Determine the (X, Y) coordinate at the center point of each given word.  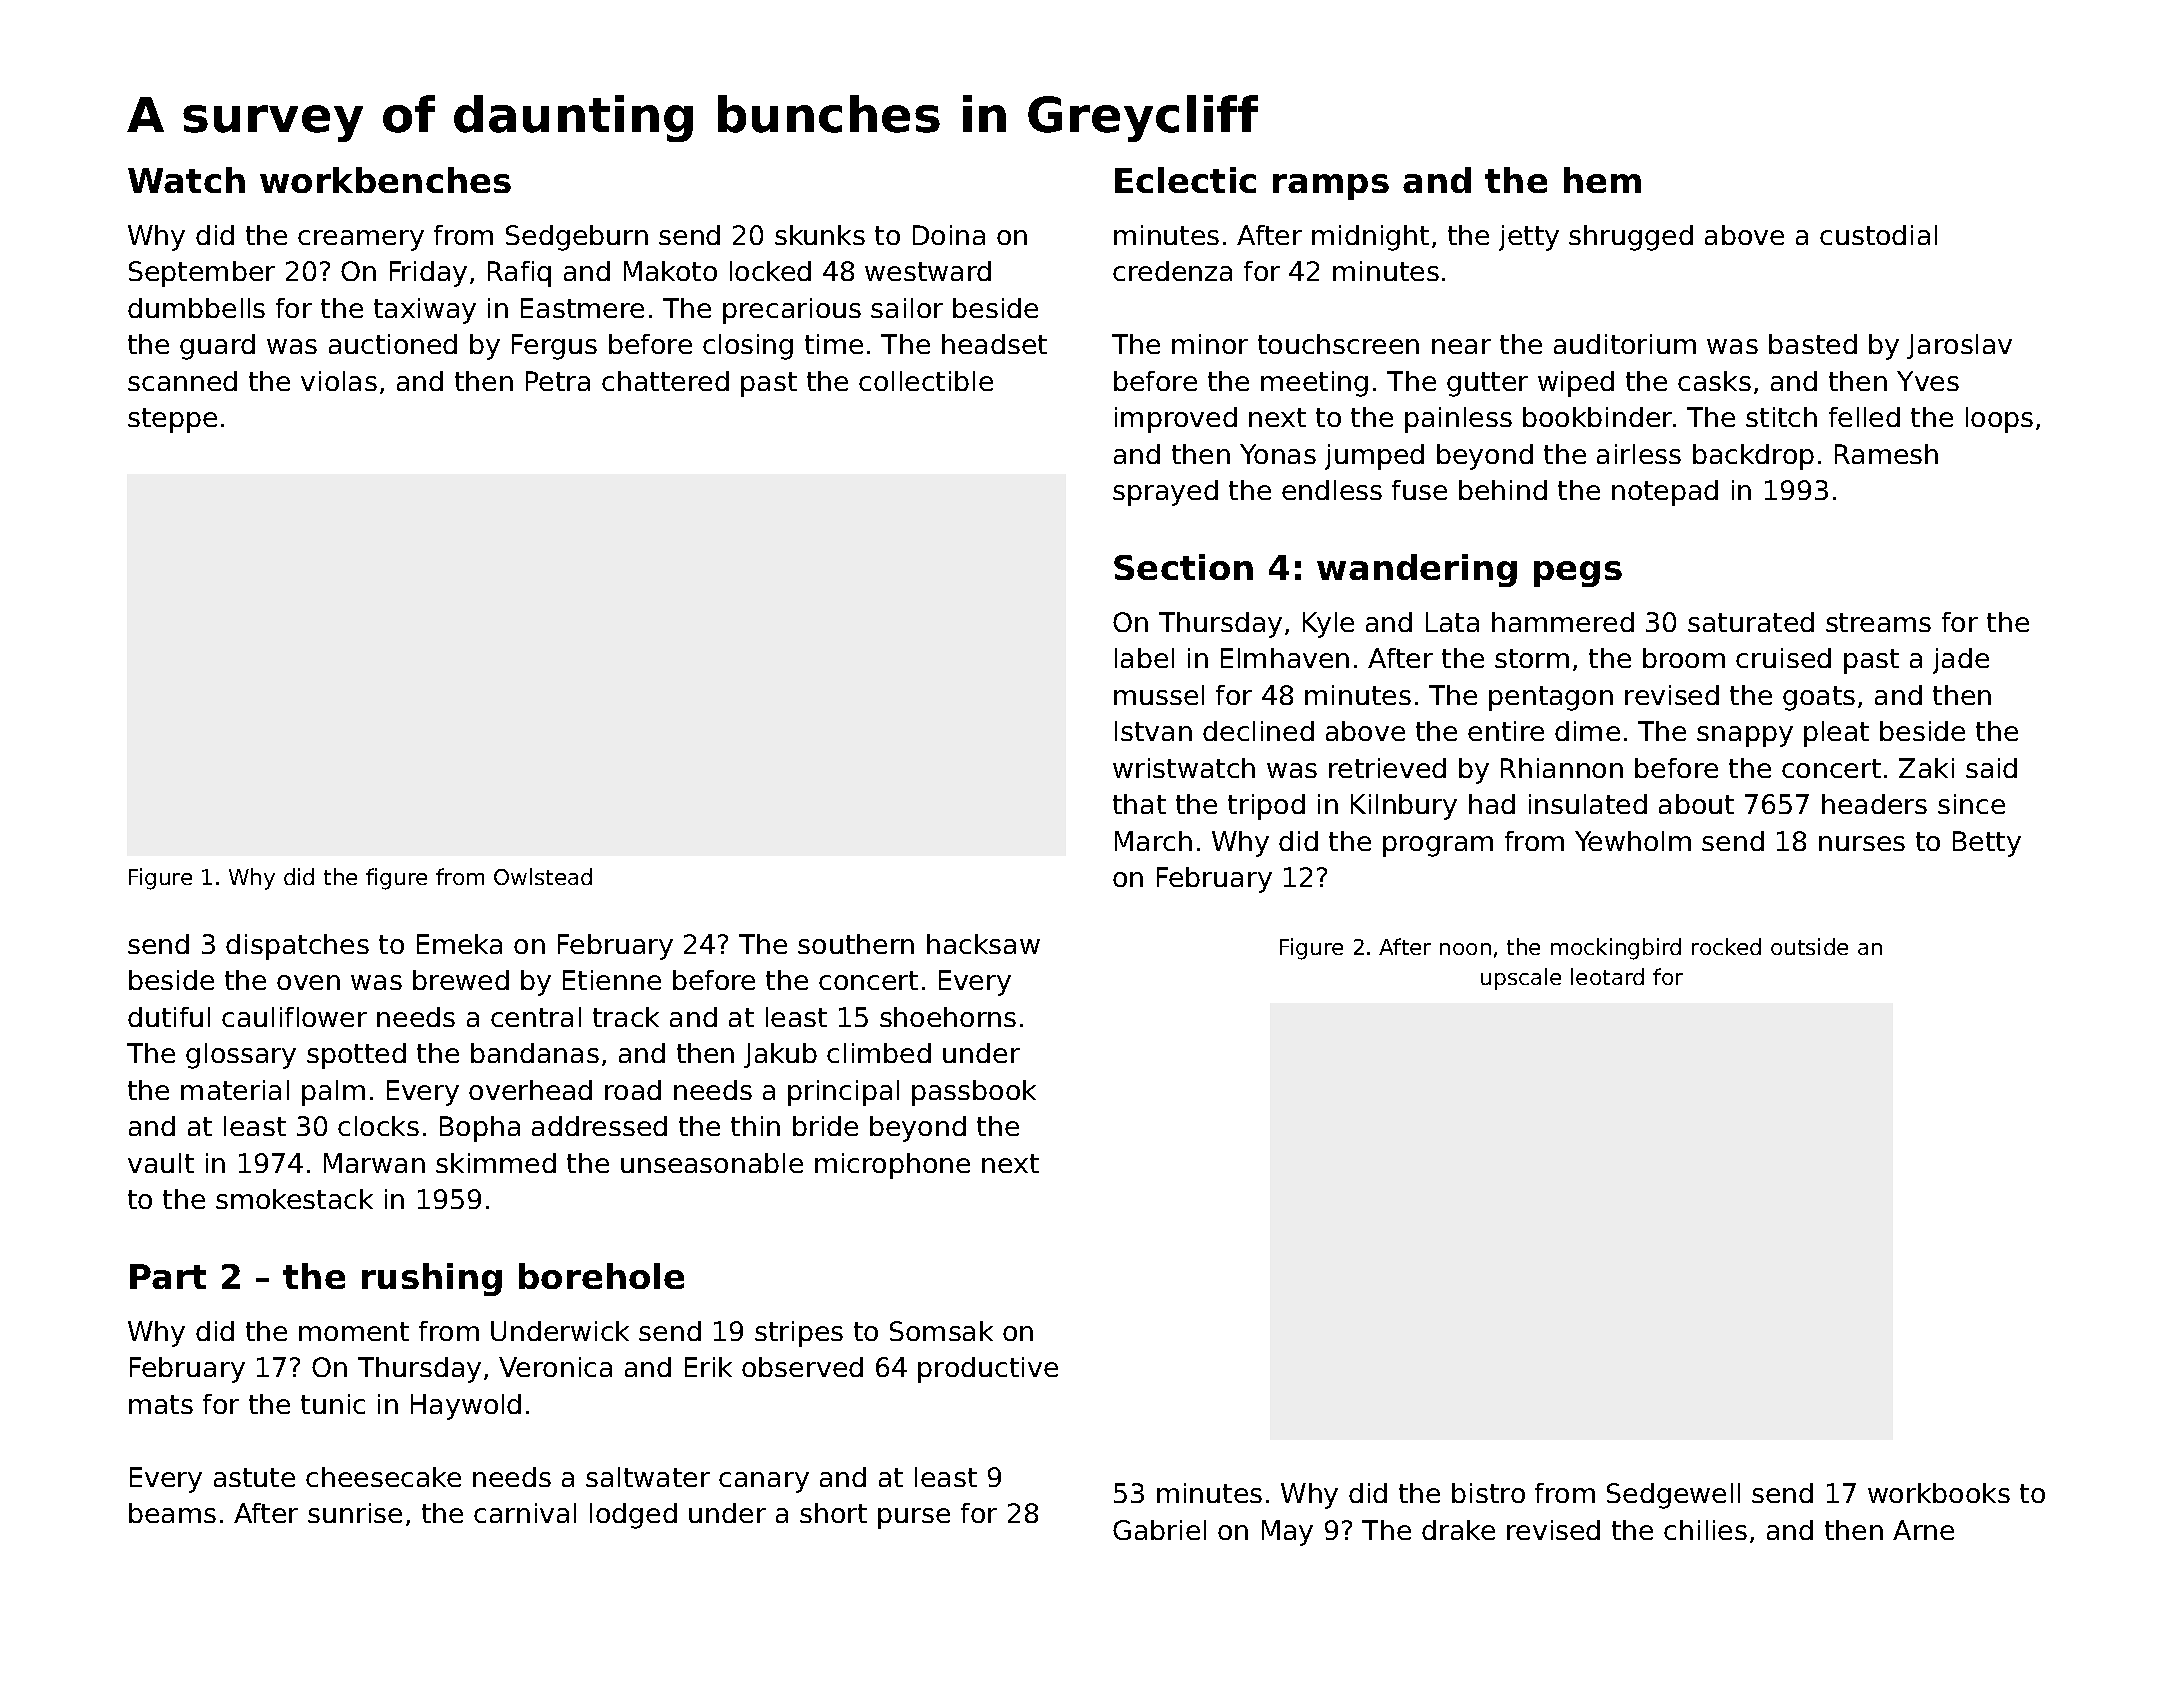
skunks (820, 235)
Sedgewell (1673, 1496)
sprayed (1165, 493)
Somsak (941, 1331)
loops (1999, 420)
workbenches (385, 180)
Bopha (480, 1129)
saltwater (648, 1477)
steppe (172, 420)
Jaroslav (1959, 346)
